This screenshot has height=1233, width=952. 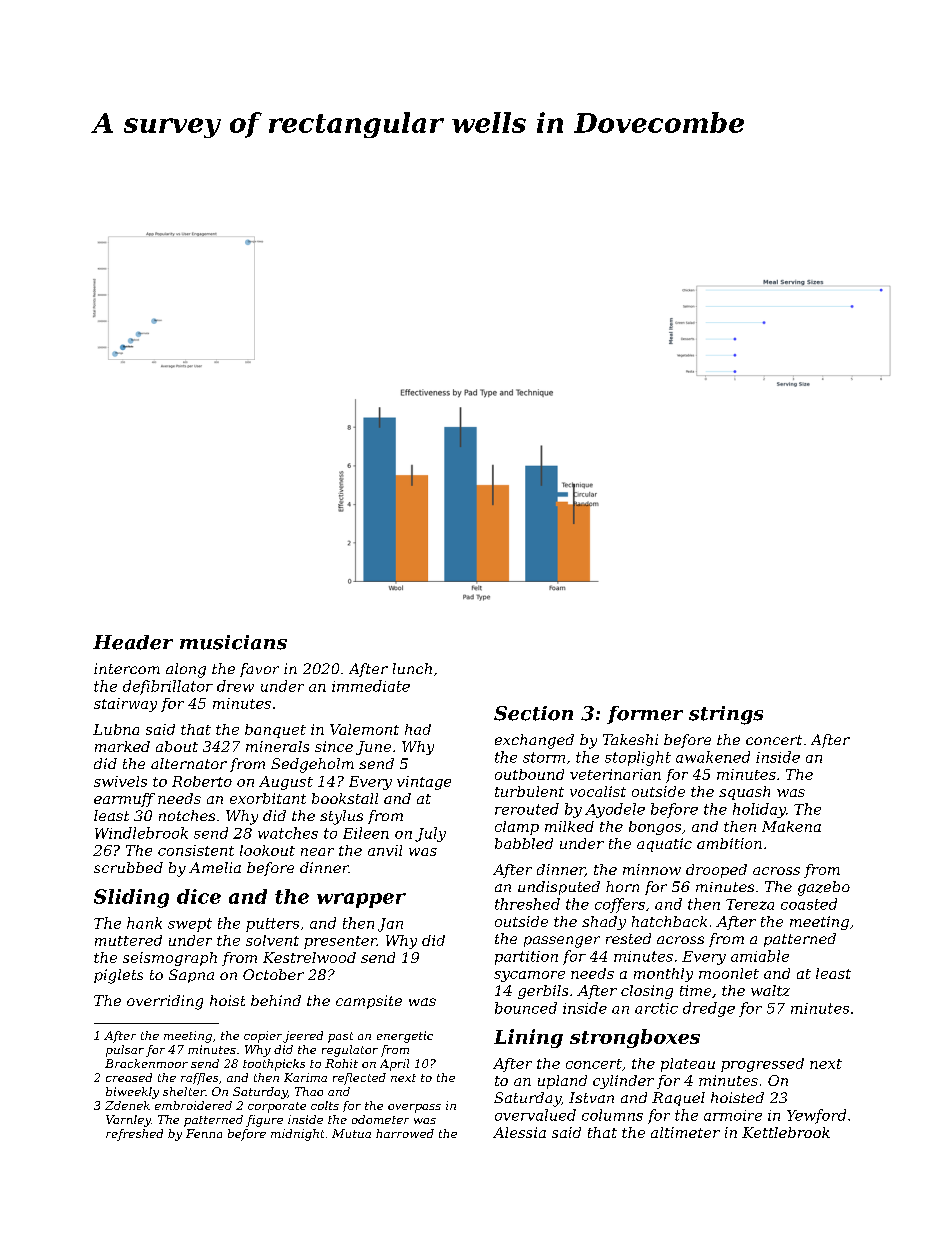 What do you see at coordinates (122, 746) in the screenshot?
I see `marked` at bounding box center [122, 746].
